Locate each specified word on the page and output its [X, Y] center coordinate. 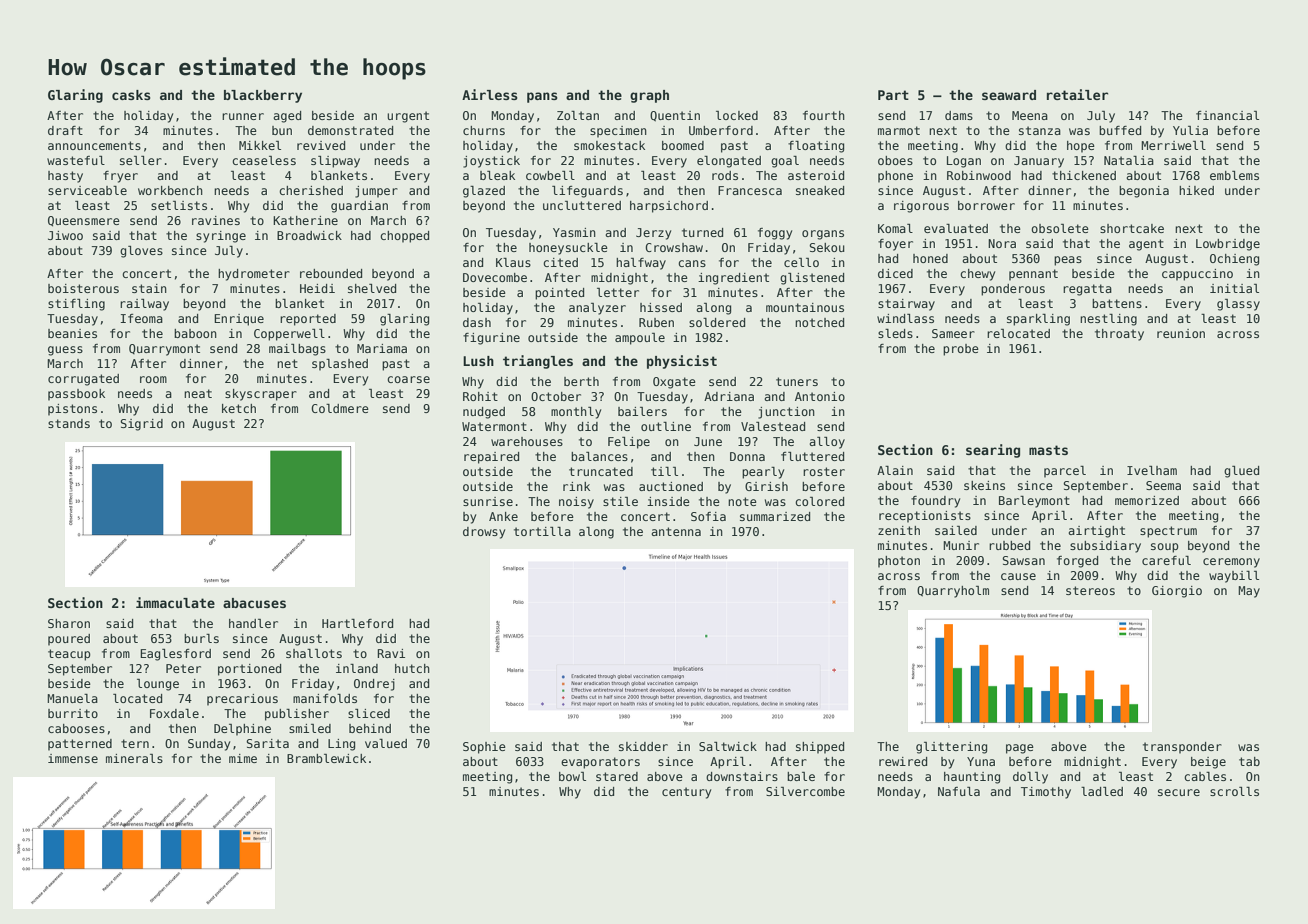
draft [65, 130]
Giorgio [1177, 592]
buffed [1120, 130]
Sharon [69, 623]
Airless [490, 94]
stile [620, 501]
